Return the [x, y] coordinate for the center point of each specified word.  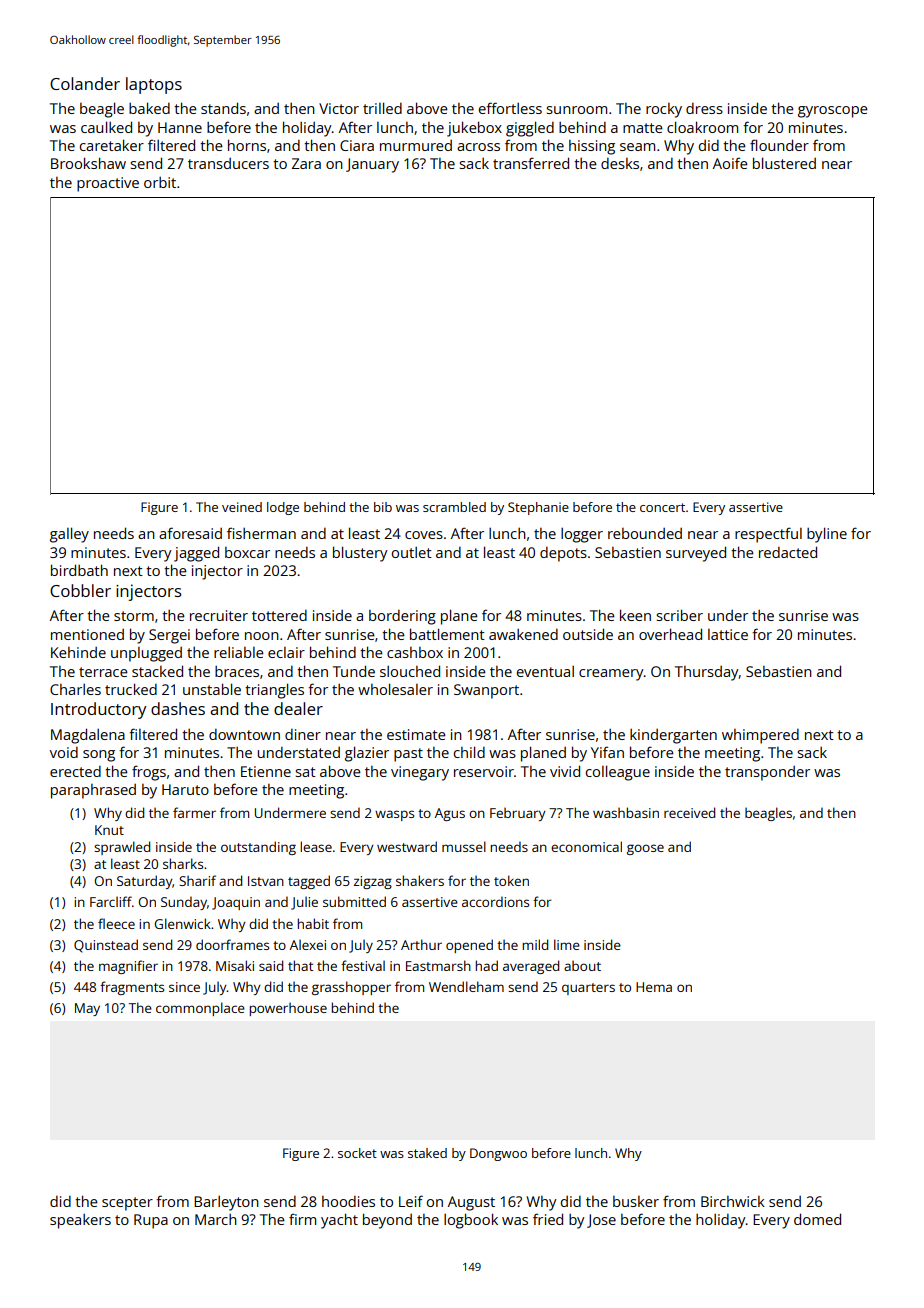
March [216, 1219]
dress [704, 108]
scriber [679, 615]
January [372, 165]
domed [817, 1219]
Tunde [354, 671]
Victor [339, 108]
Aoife [730, 163]
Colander [85, 83]
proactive [108, 184]
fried [548, 1219]
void [64, 752]
